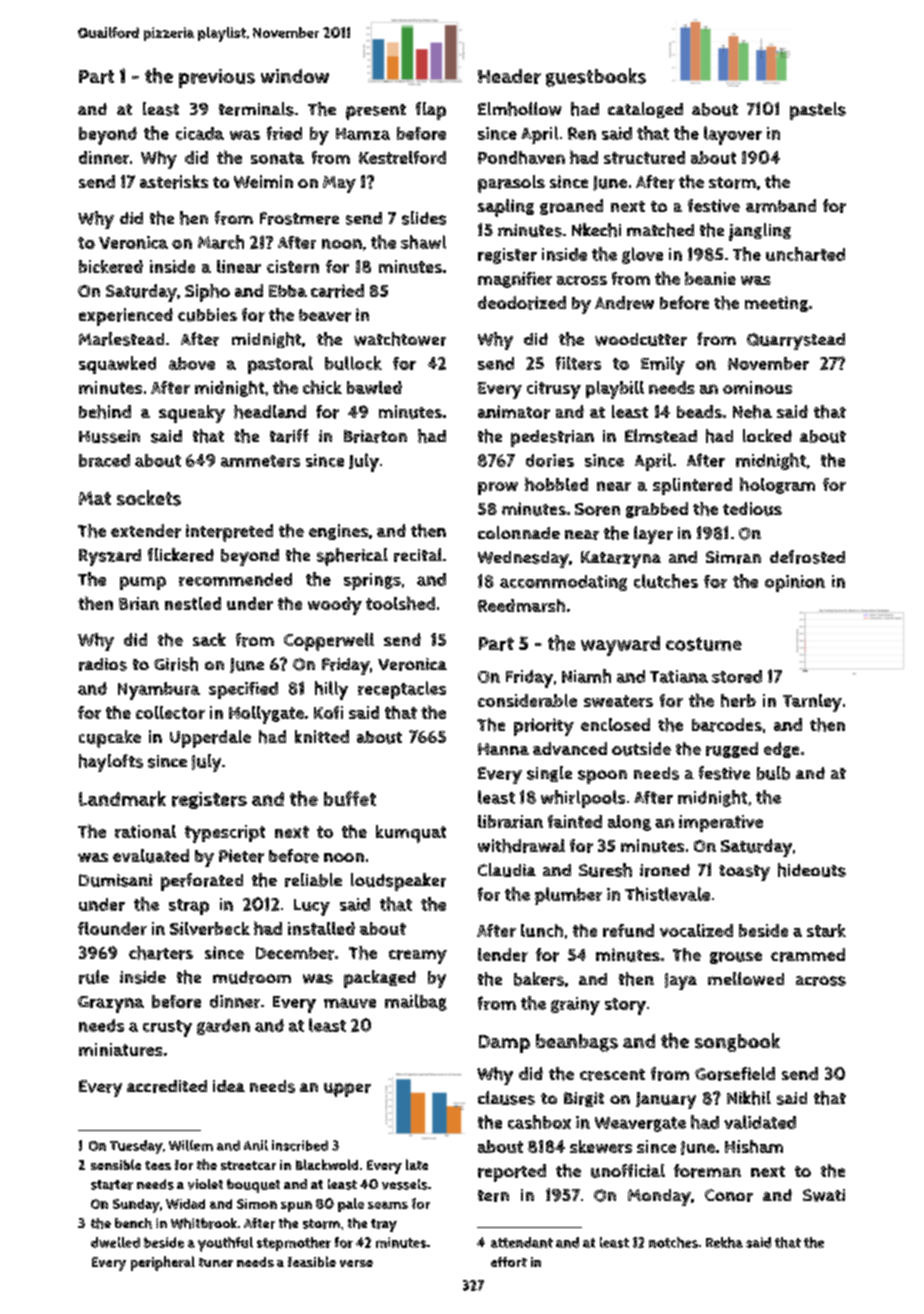 The height and width of the image is (1314, 924). I want to click on woody, so click(335, 606).
